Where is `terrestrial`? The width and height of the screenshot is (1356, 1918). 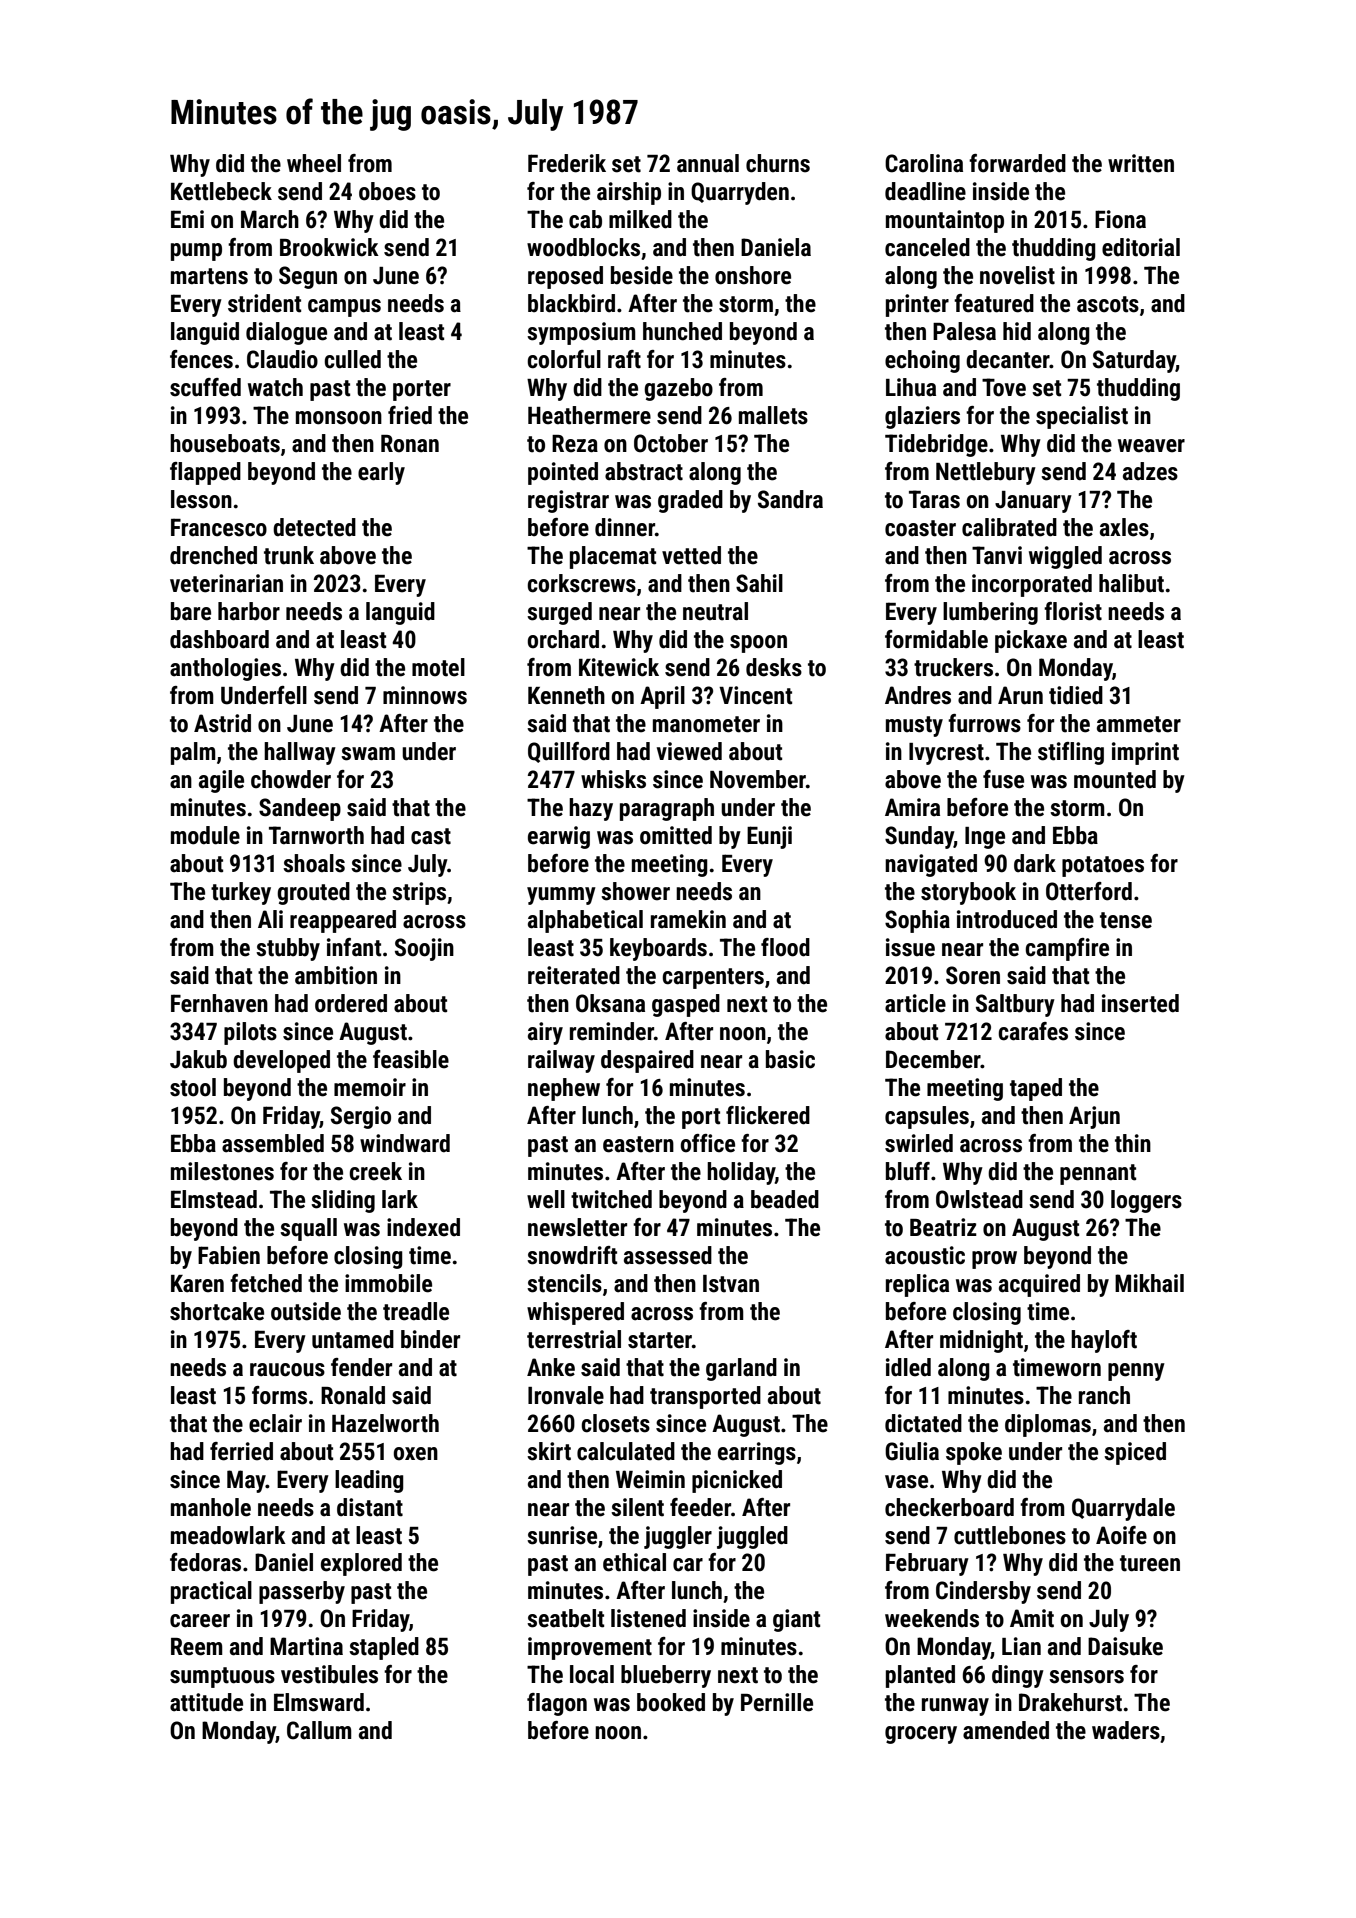 terrestrial is located at coordinates (574, 1339).
